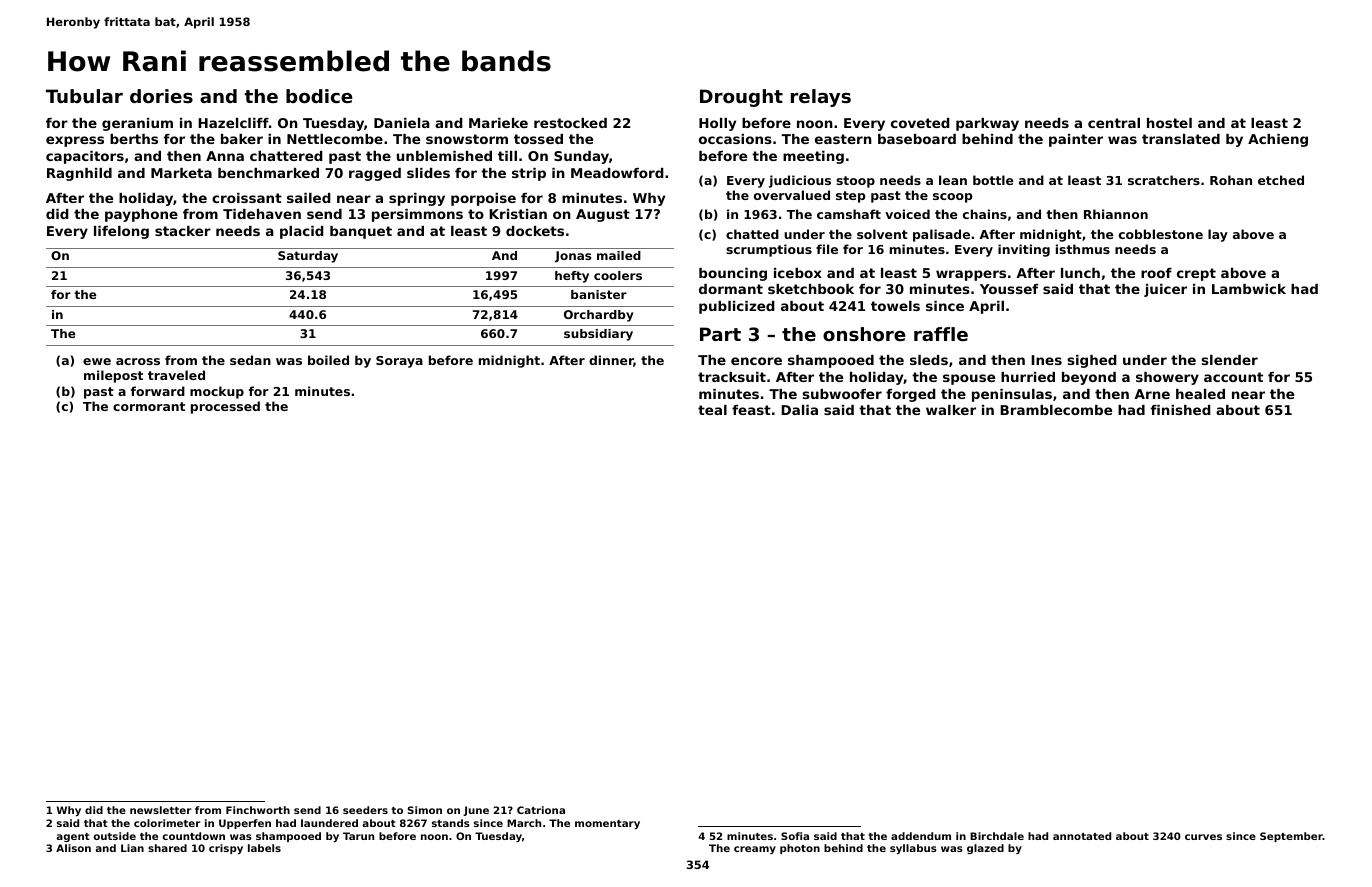 The width and height of the screenshot is (1372, 887). What do you see at coordinates (358, 836) in the screenshot?
I see `Tarun` at bounding box center [358, 836].
